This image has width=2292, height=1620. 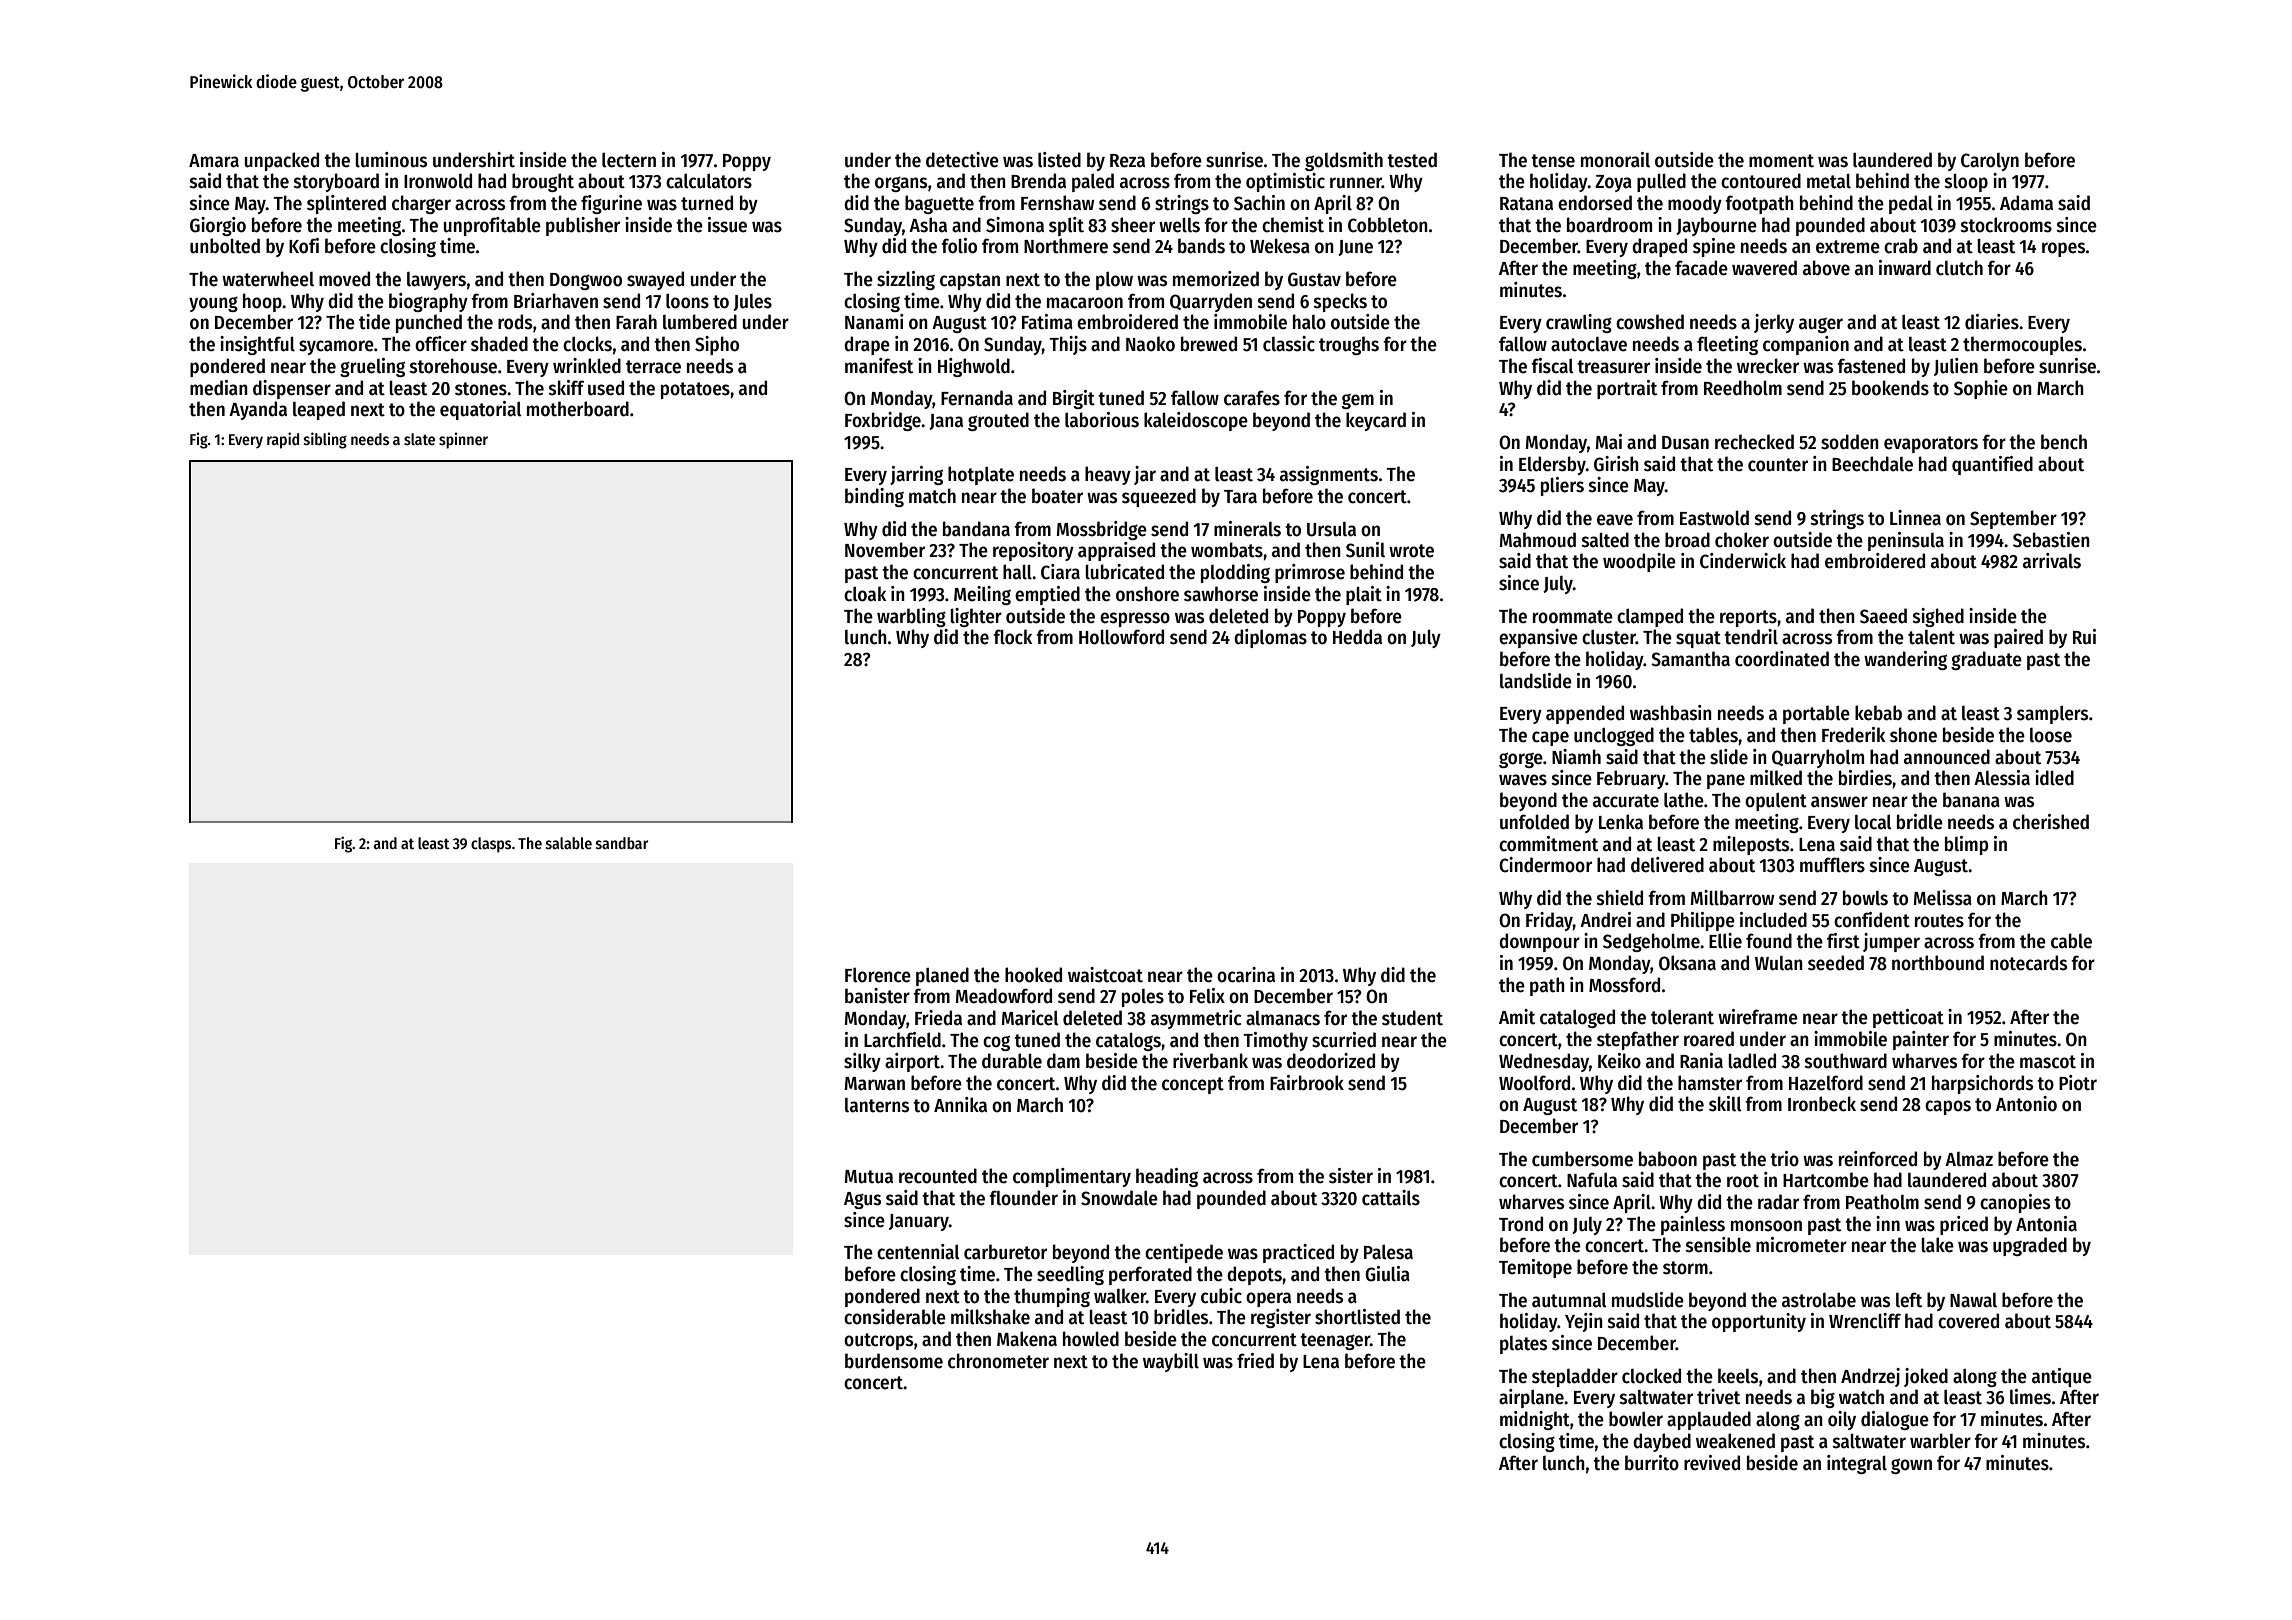 What do you see at coordinates (1412, 160) in the image?
I see `tested` at bounding box center [1412, 160].
